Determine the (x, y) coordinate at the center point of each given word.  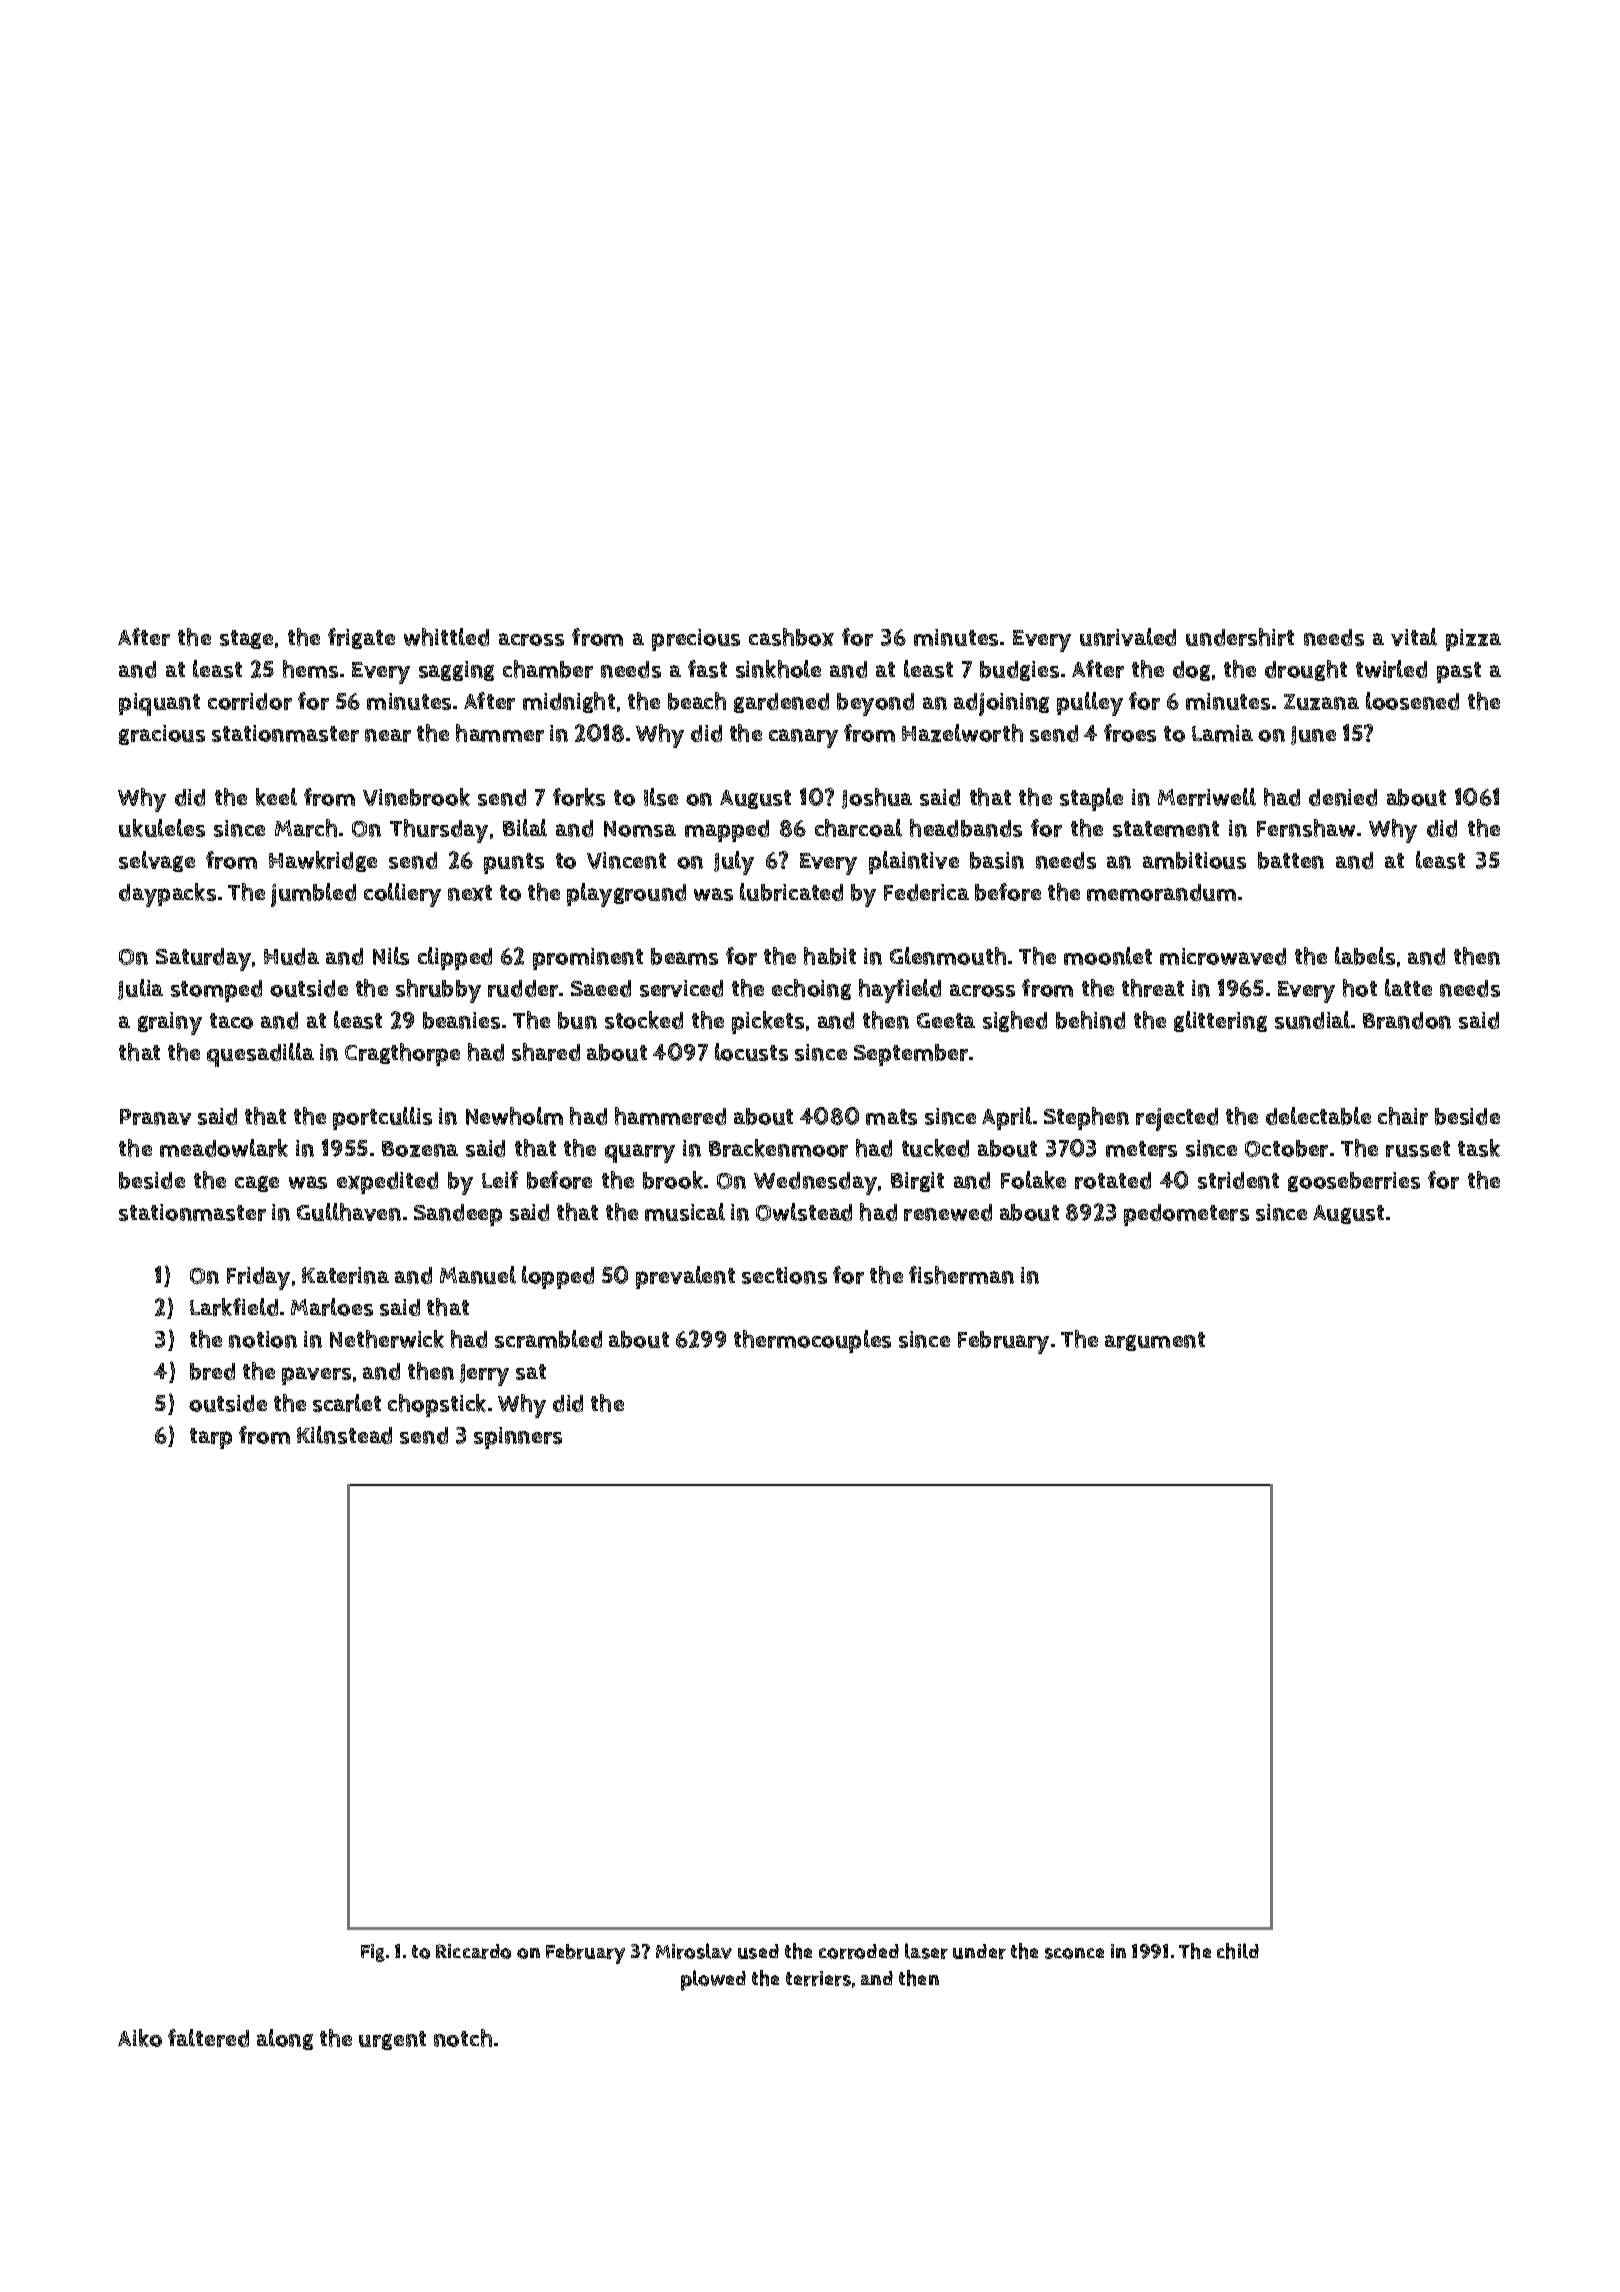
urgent (392, 2040)
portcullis (382, 1118)
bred (212, 1371)
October (1286, 1148)
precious (696, 640)
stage (246, 639)
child (1238, 1951)
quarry (640, 1153)
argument (1155, 1341)
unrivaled (1128, 637)
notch (463, 2038)
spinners (518, 1438)
